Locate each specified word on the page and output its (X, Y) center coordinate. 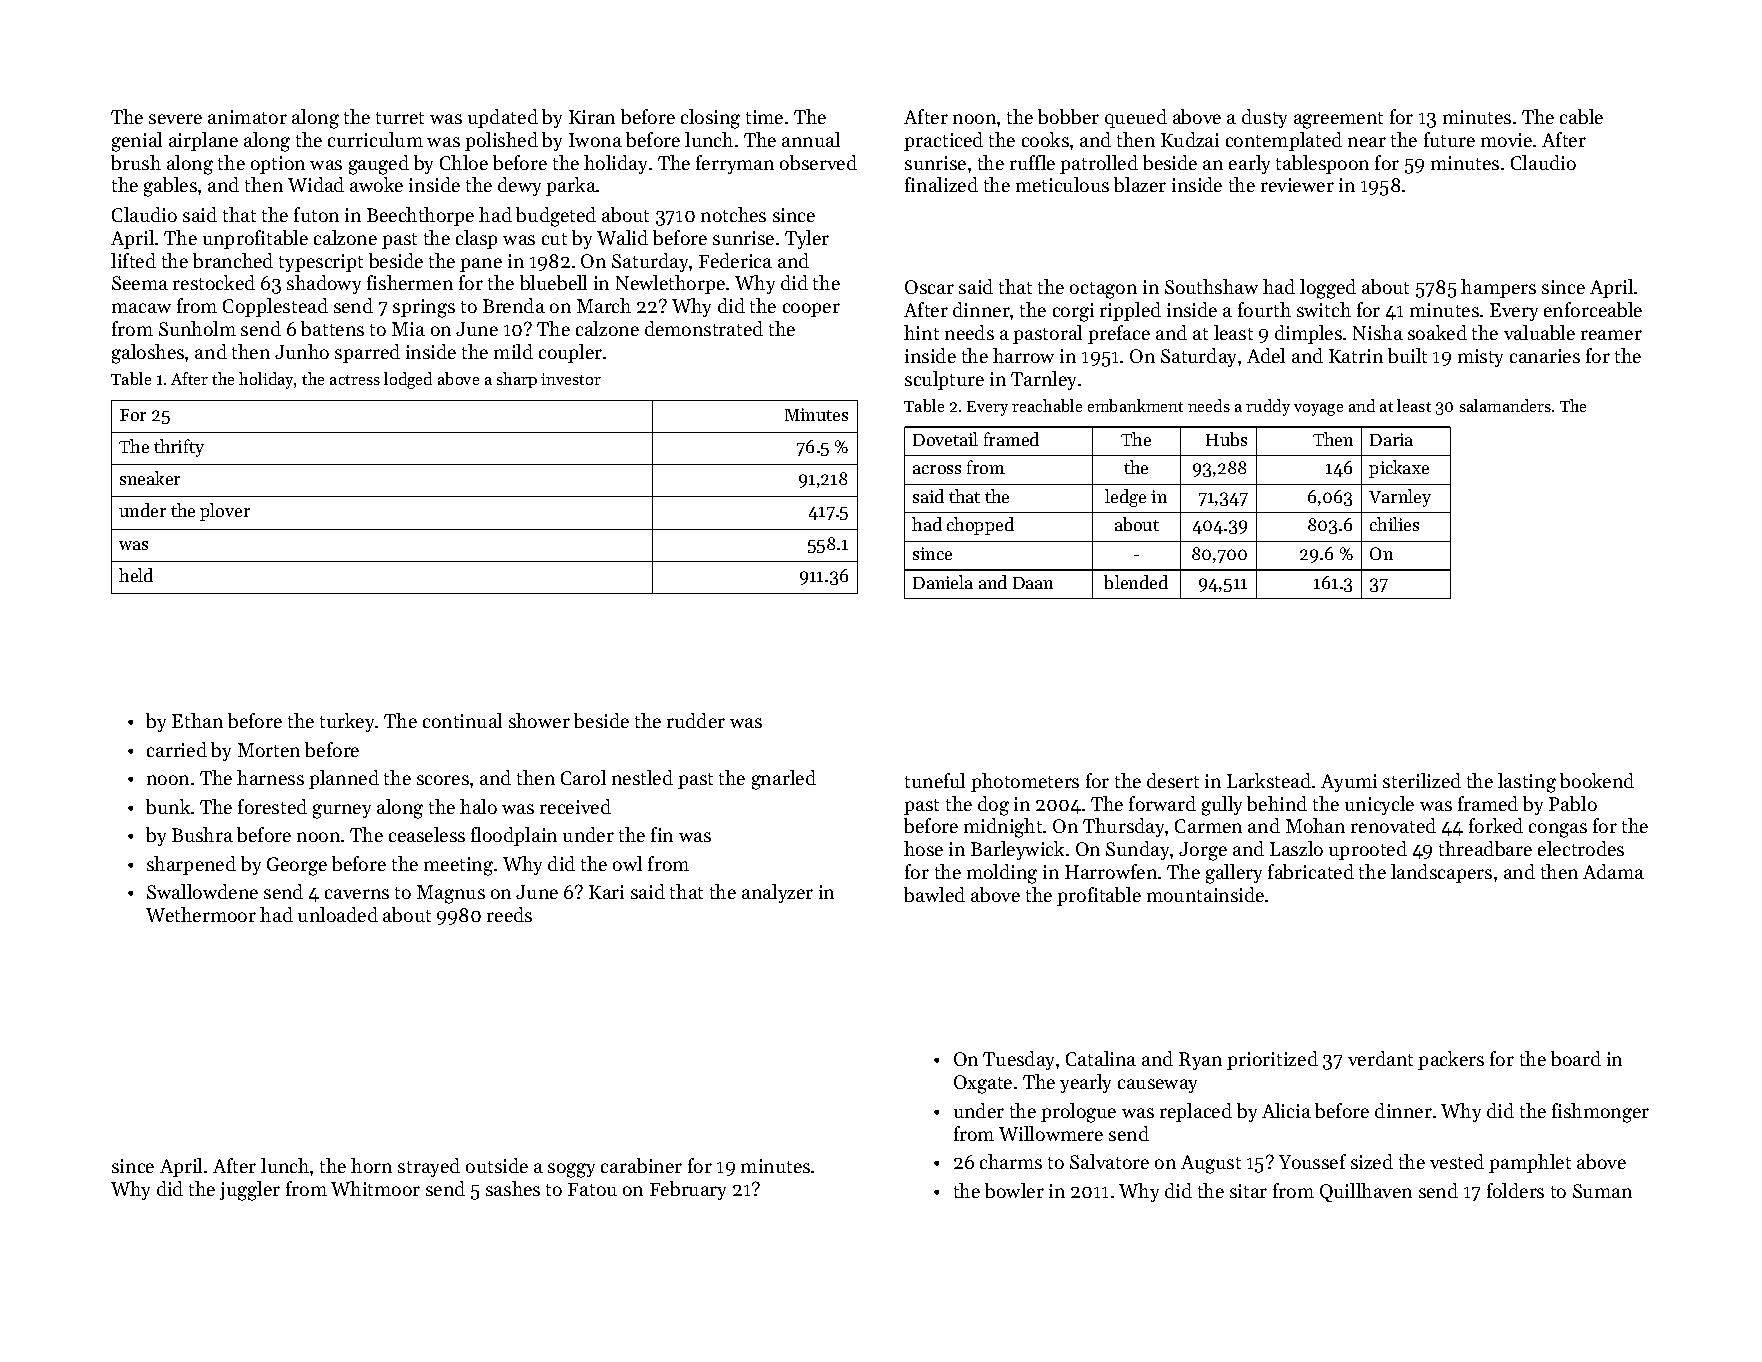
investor (571, 379)
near (1367, 142)
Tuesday (1018, 1060)
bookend (1597, 780)
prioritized (1272, 1060)
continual (462, 720)
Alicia (1286, 1110)
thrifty (179, 448)
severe (175, 119)
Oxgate (983, 1084)
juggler (250, 1191)
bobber (1068, 116)
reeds (509, 914)
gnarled (784, 780)
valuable (1539, 332)
